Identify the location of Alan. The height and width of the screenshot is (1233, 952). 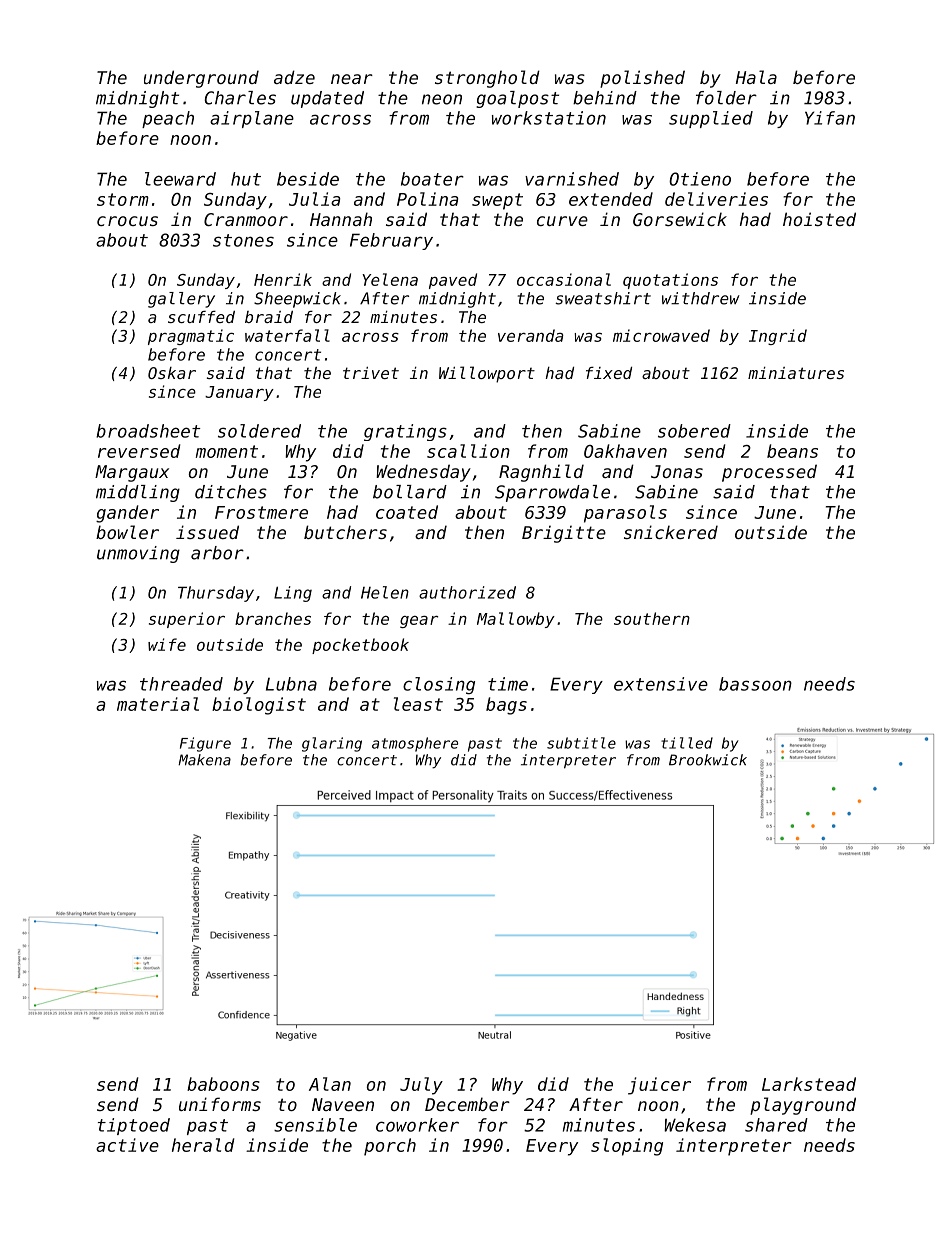
(330, 1084).
